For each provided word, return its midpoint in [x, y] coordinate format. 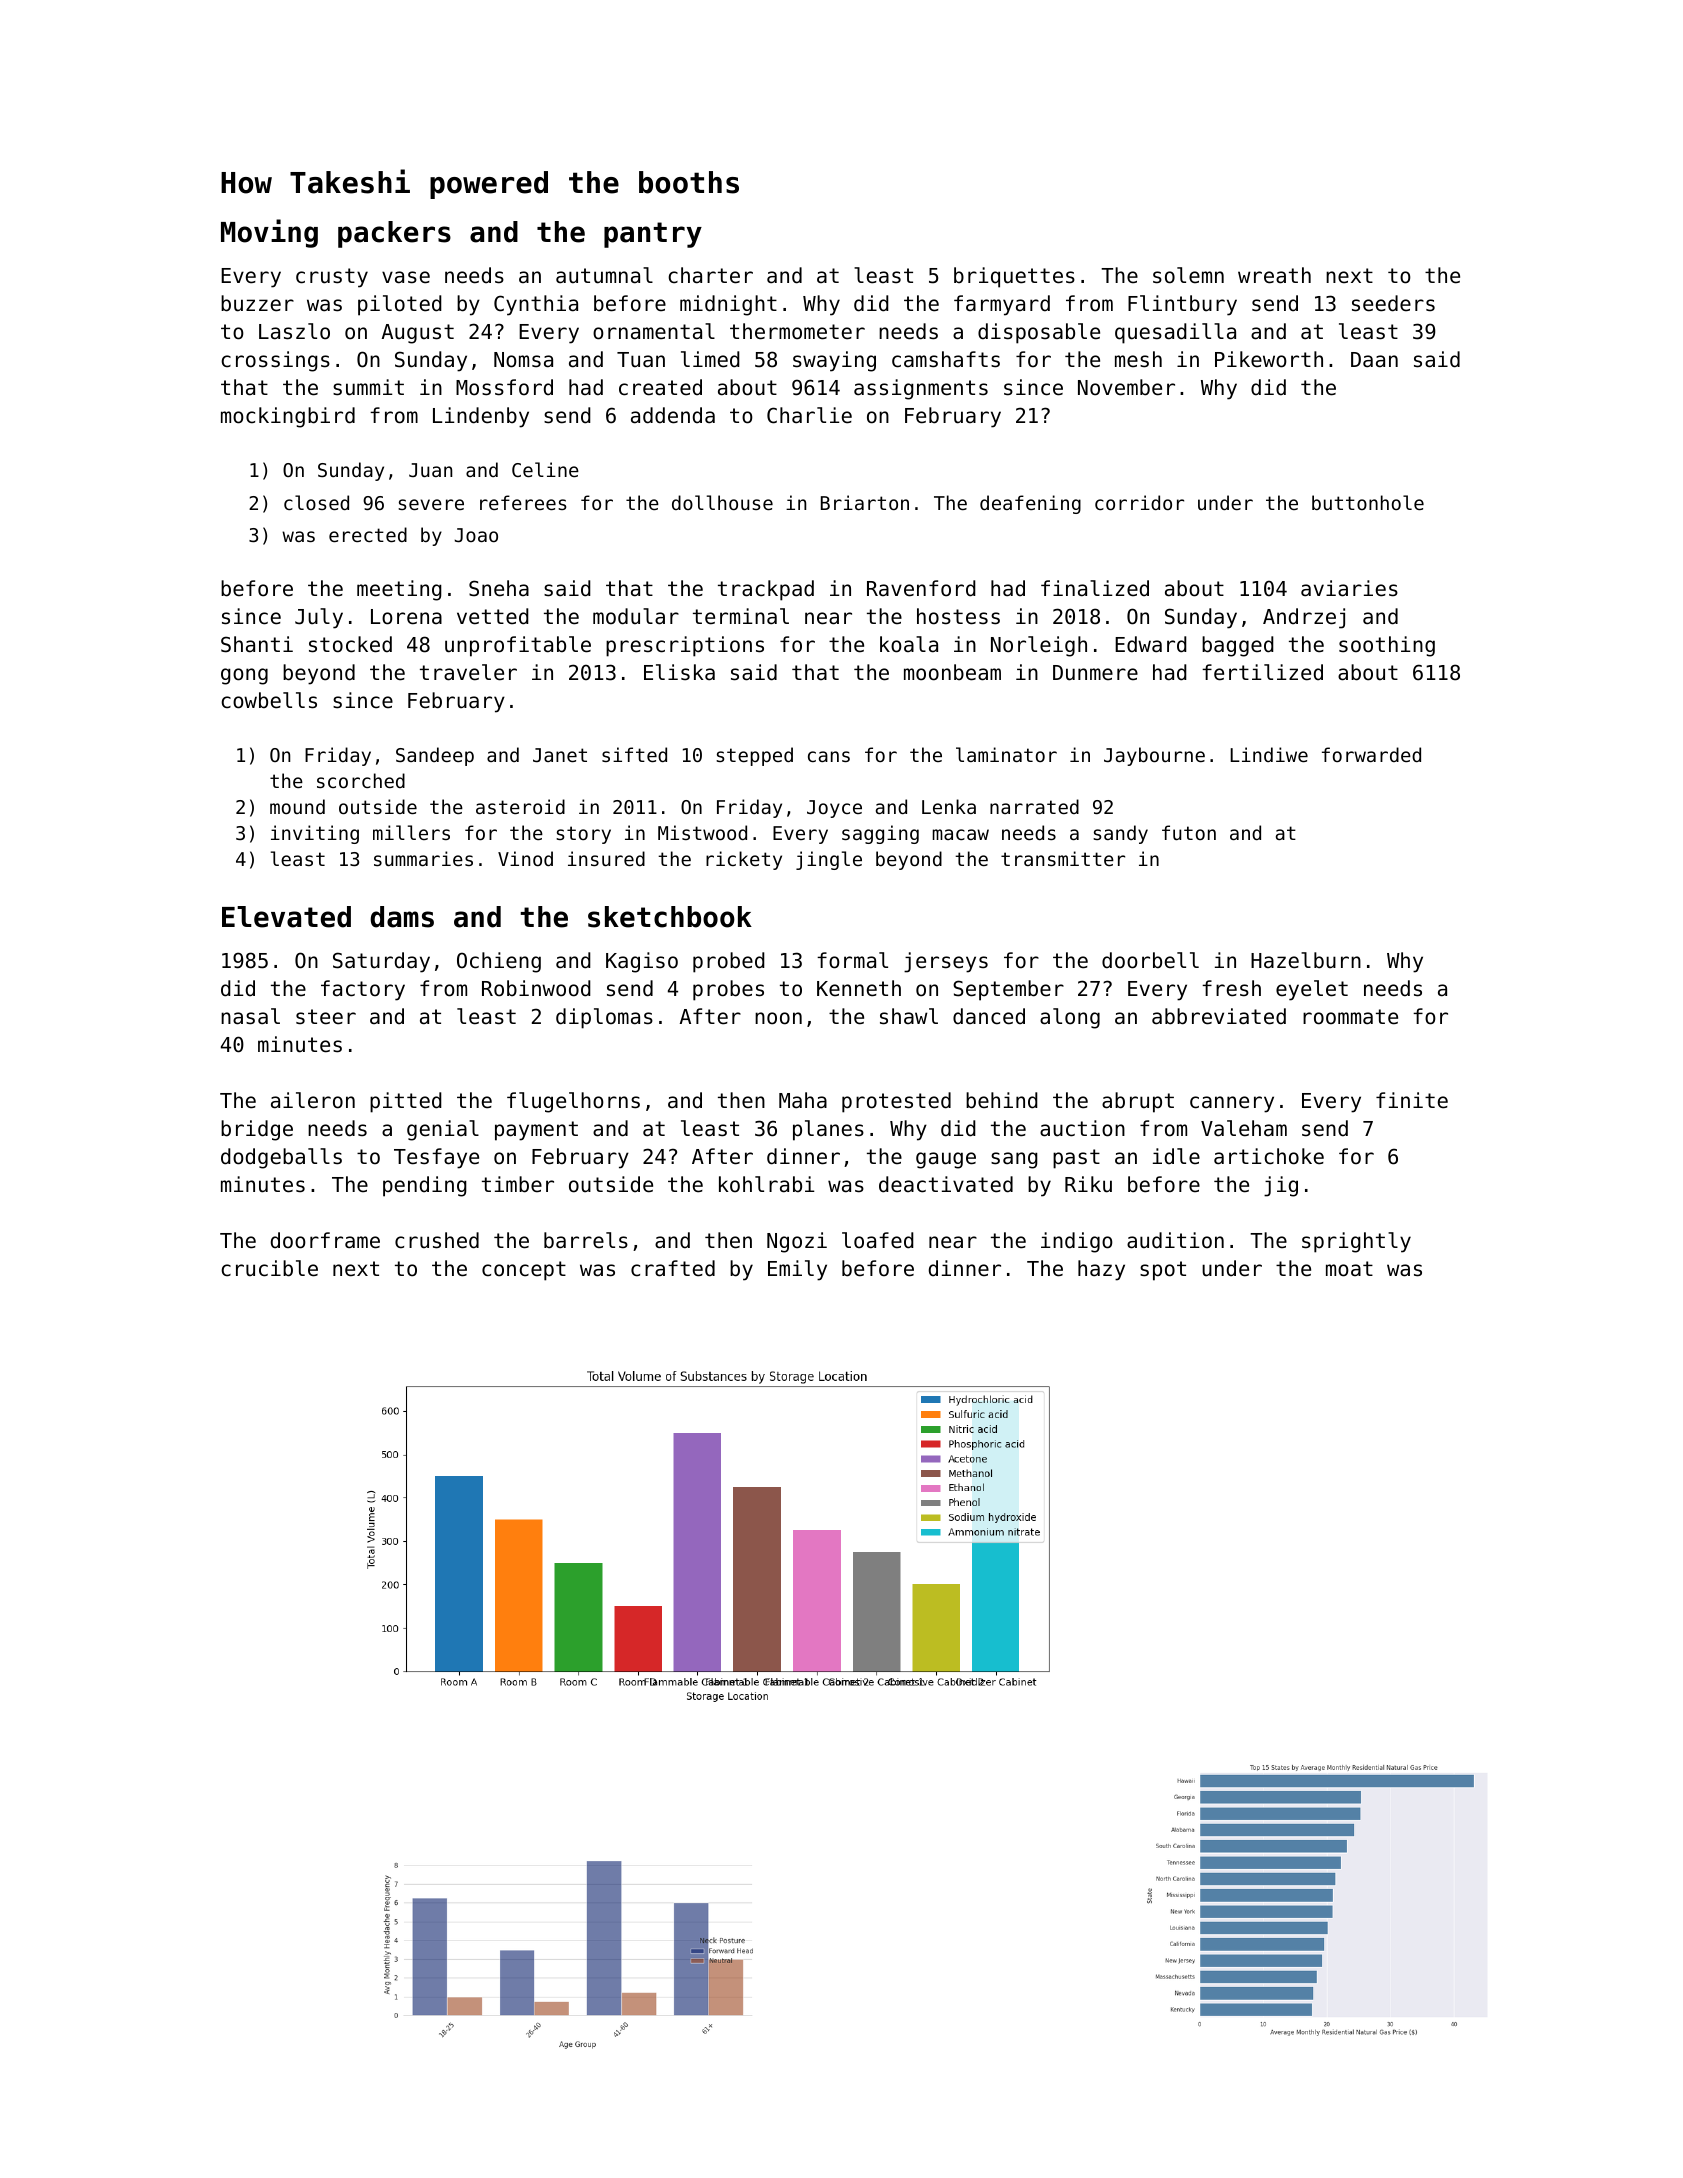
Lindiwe [1269, 754]
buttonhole [1368, 502]
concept [524, 1271]
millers [411, 832]
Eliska [679, 672]
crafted [673, 1268]
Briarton [865, 502]
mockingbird [288, 417]
